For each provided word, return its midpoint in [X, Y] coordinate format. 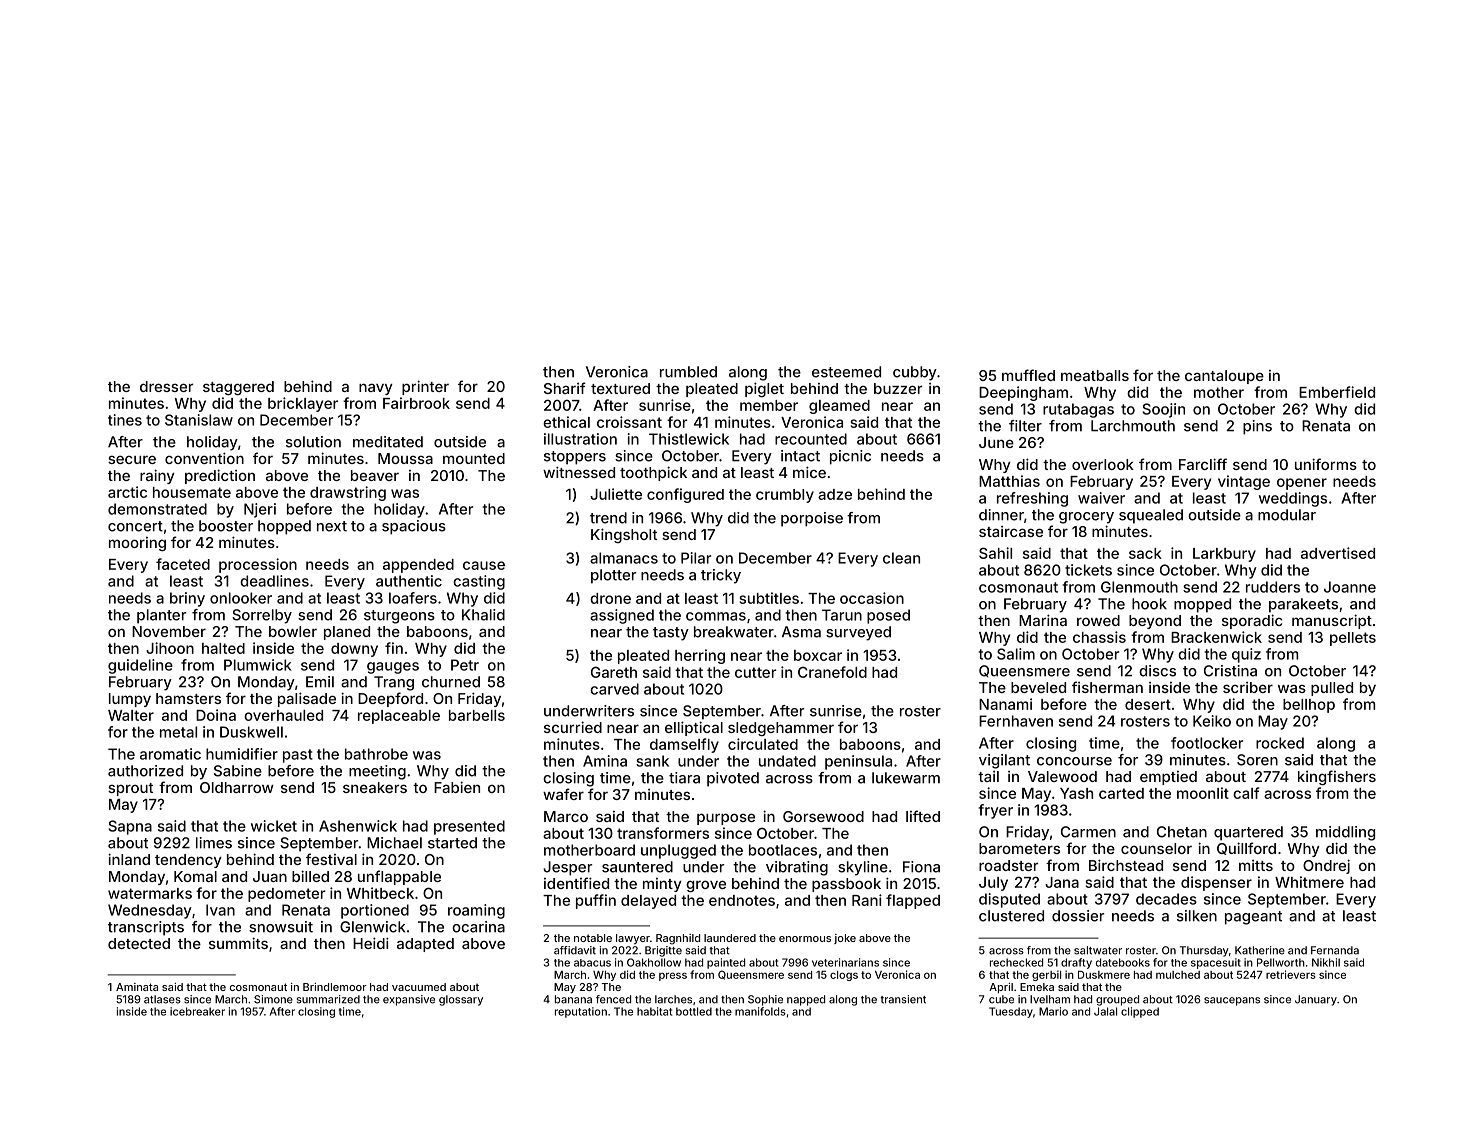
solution [313, 442]
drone [610, 598]
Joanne [1350, 587]
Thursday [1204, 951]
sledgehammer [781, 729]
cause [484, 565]
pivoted [733, 779]
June [996, 442]
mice [809, 472]
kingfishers [1337, 777]
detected [139, 943]
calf [1246, 793]
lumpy [130, 700]
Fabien [457, 787]
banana [573, 999]
